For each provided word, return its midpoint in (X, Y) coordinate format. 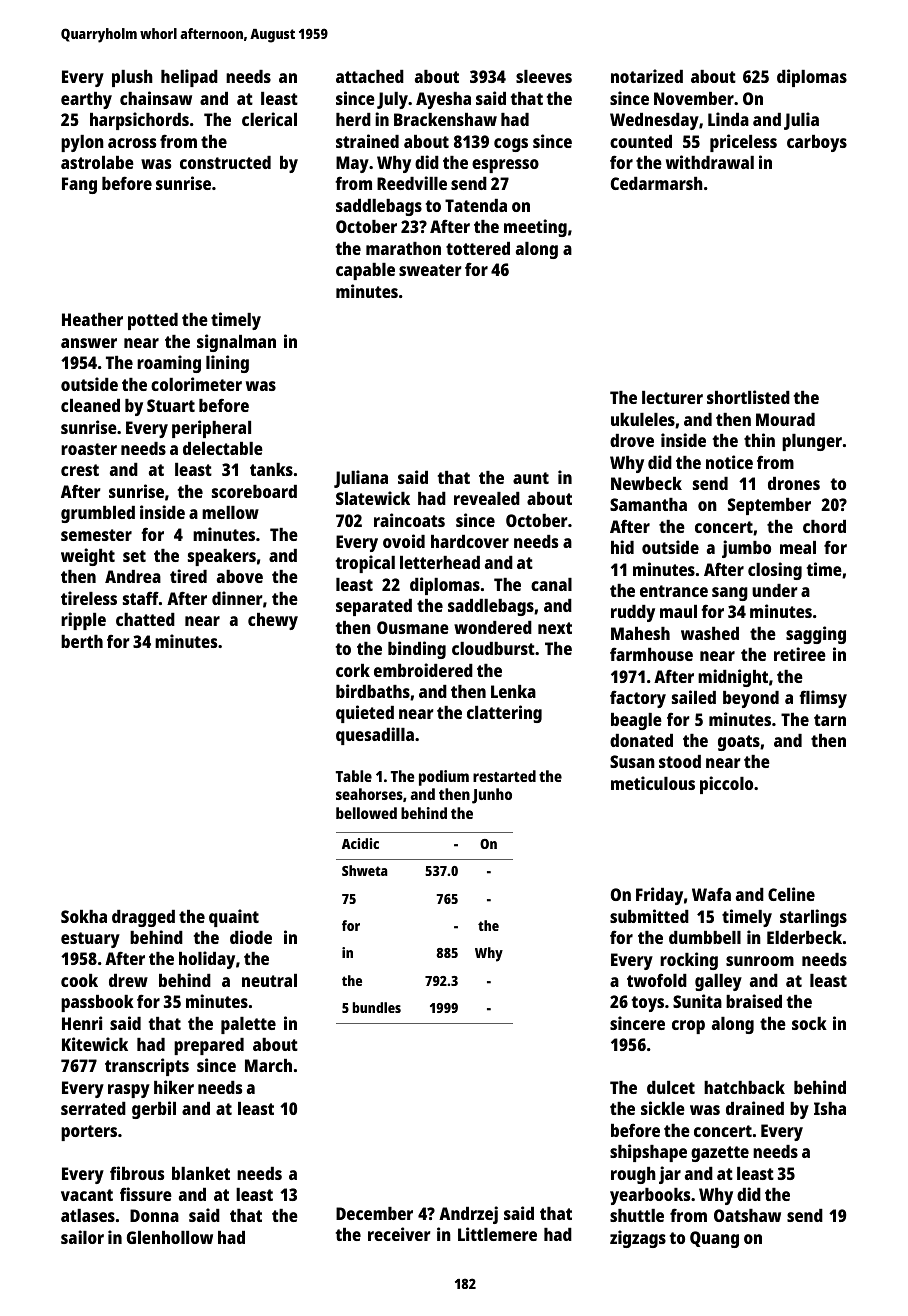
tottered (478, 248)
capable (365, 271)
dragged (143, 918)
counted (641, 141)
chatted (145, 619)
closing (775, 571)
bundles (377, 1007)
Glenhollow (170, 1237)
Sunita (697, 1001)
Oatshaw (747, 1215)
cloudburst (493, 648)
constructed (225, 162)
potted (153, 321)
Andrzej (468, 1215)
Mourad (785, 419)
